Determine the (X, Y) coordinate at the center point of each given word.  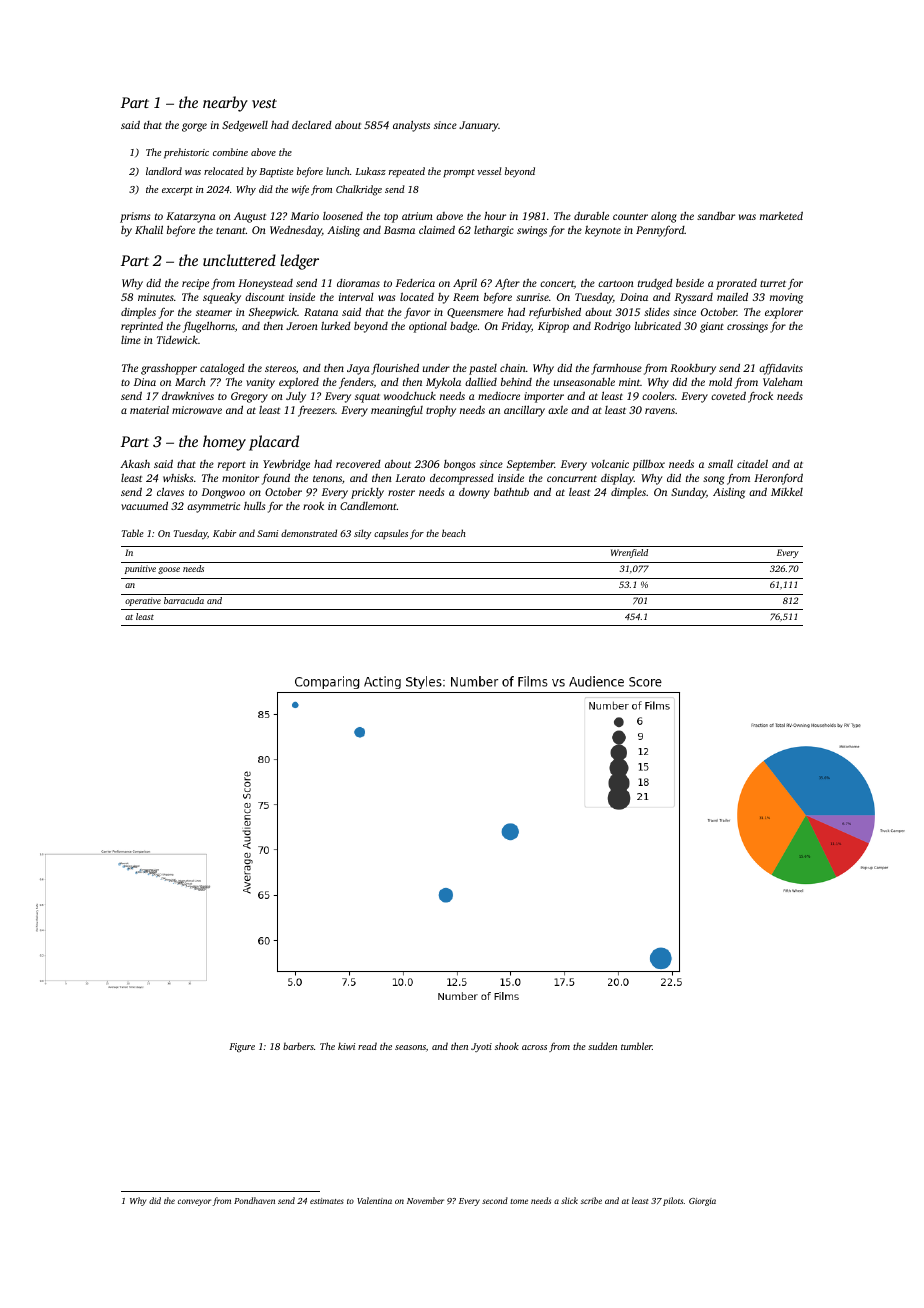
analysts (411, 126)
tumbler (636, 1046)
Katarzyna (191, 217)
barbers (298, 1046)
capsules (391, 534)
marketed (781, 215)
